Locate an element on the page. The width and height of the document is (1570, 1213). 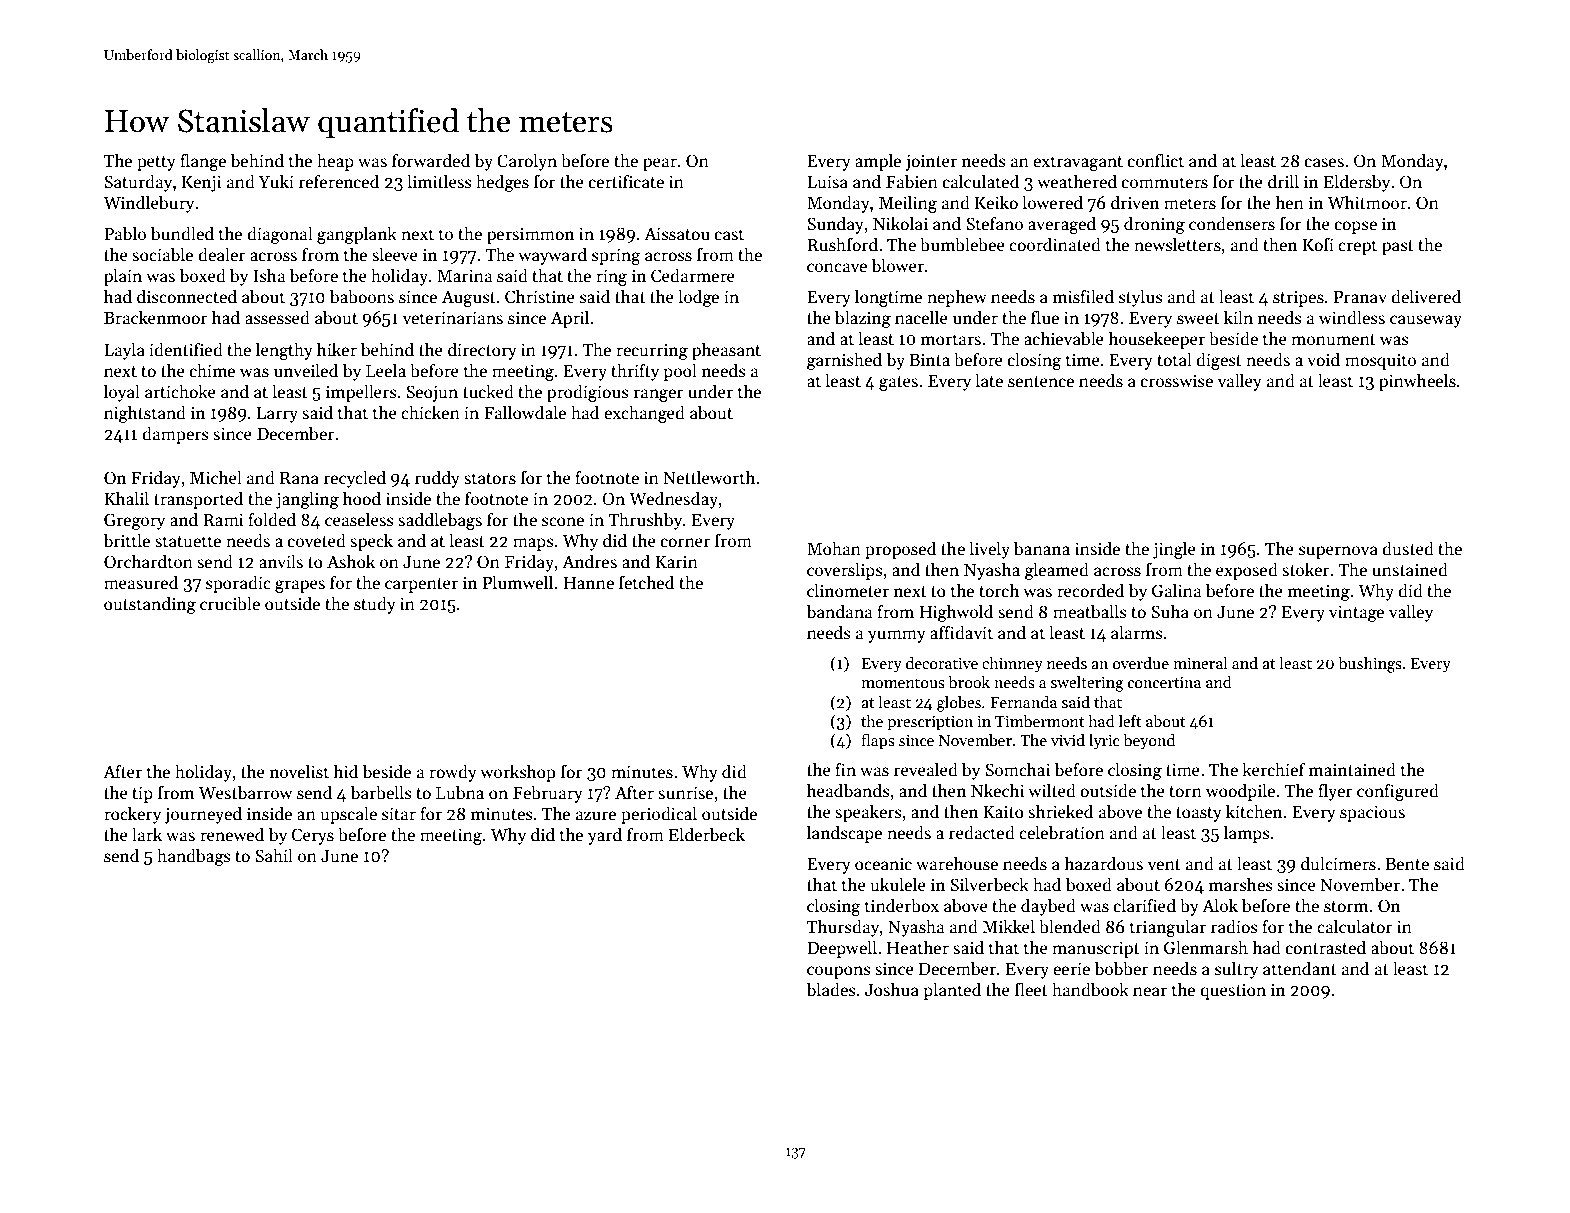
sentence is located at coordinates (1041, 382).
